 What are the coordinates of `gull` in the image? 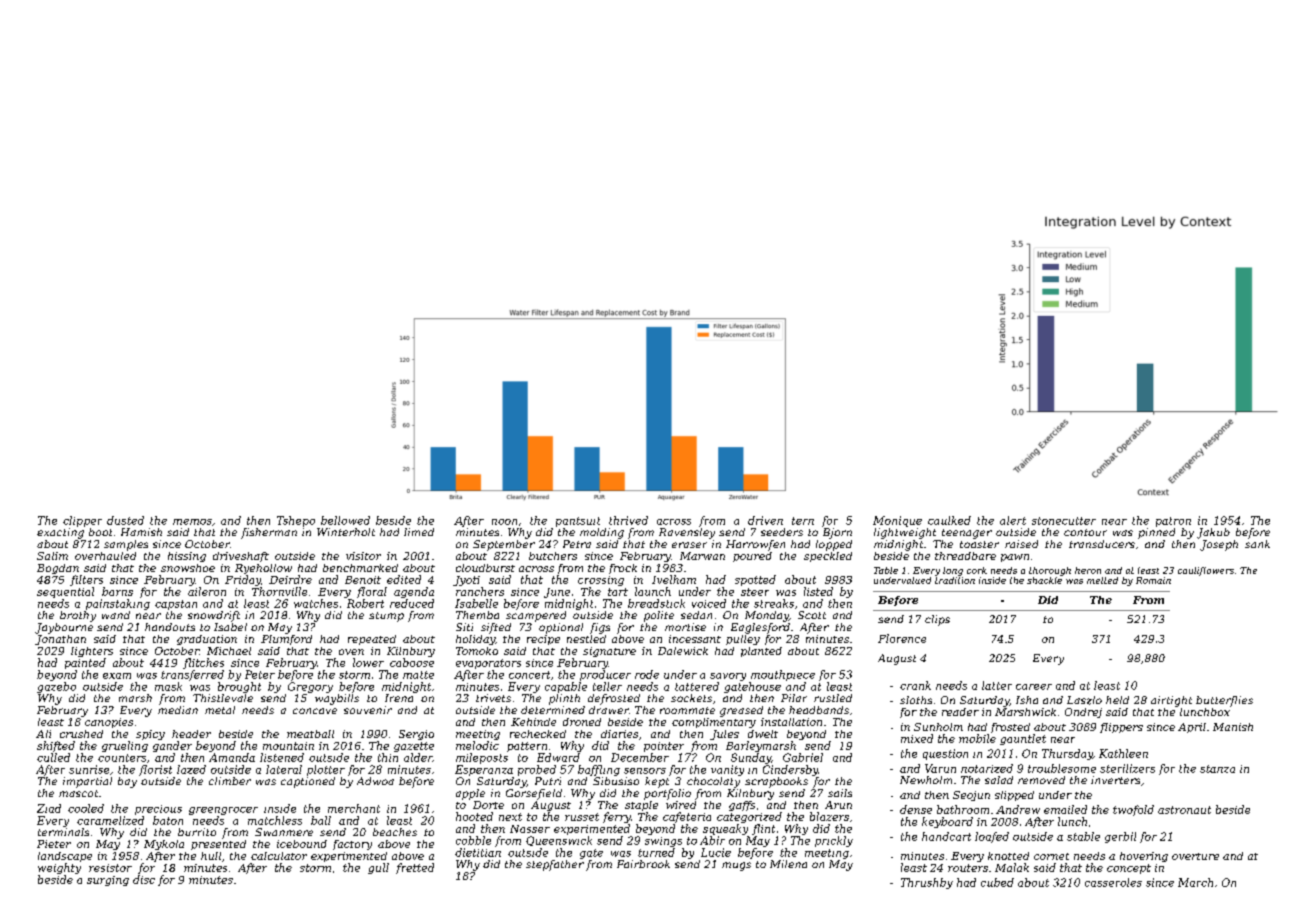 It's located at (378, 868).
